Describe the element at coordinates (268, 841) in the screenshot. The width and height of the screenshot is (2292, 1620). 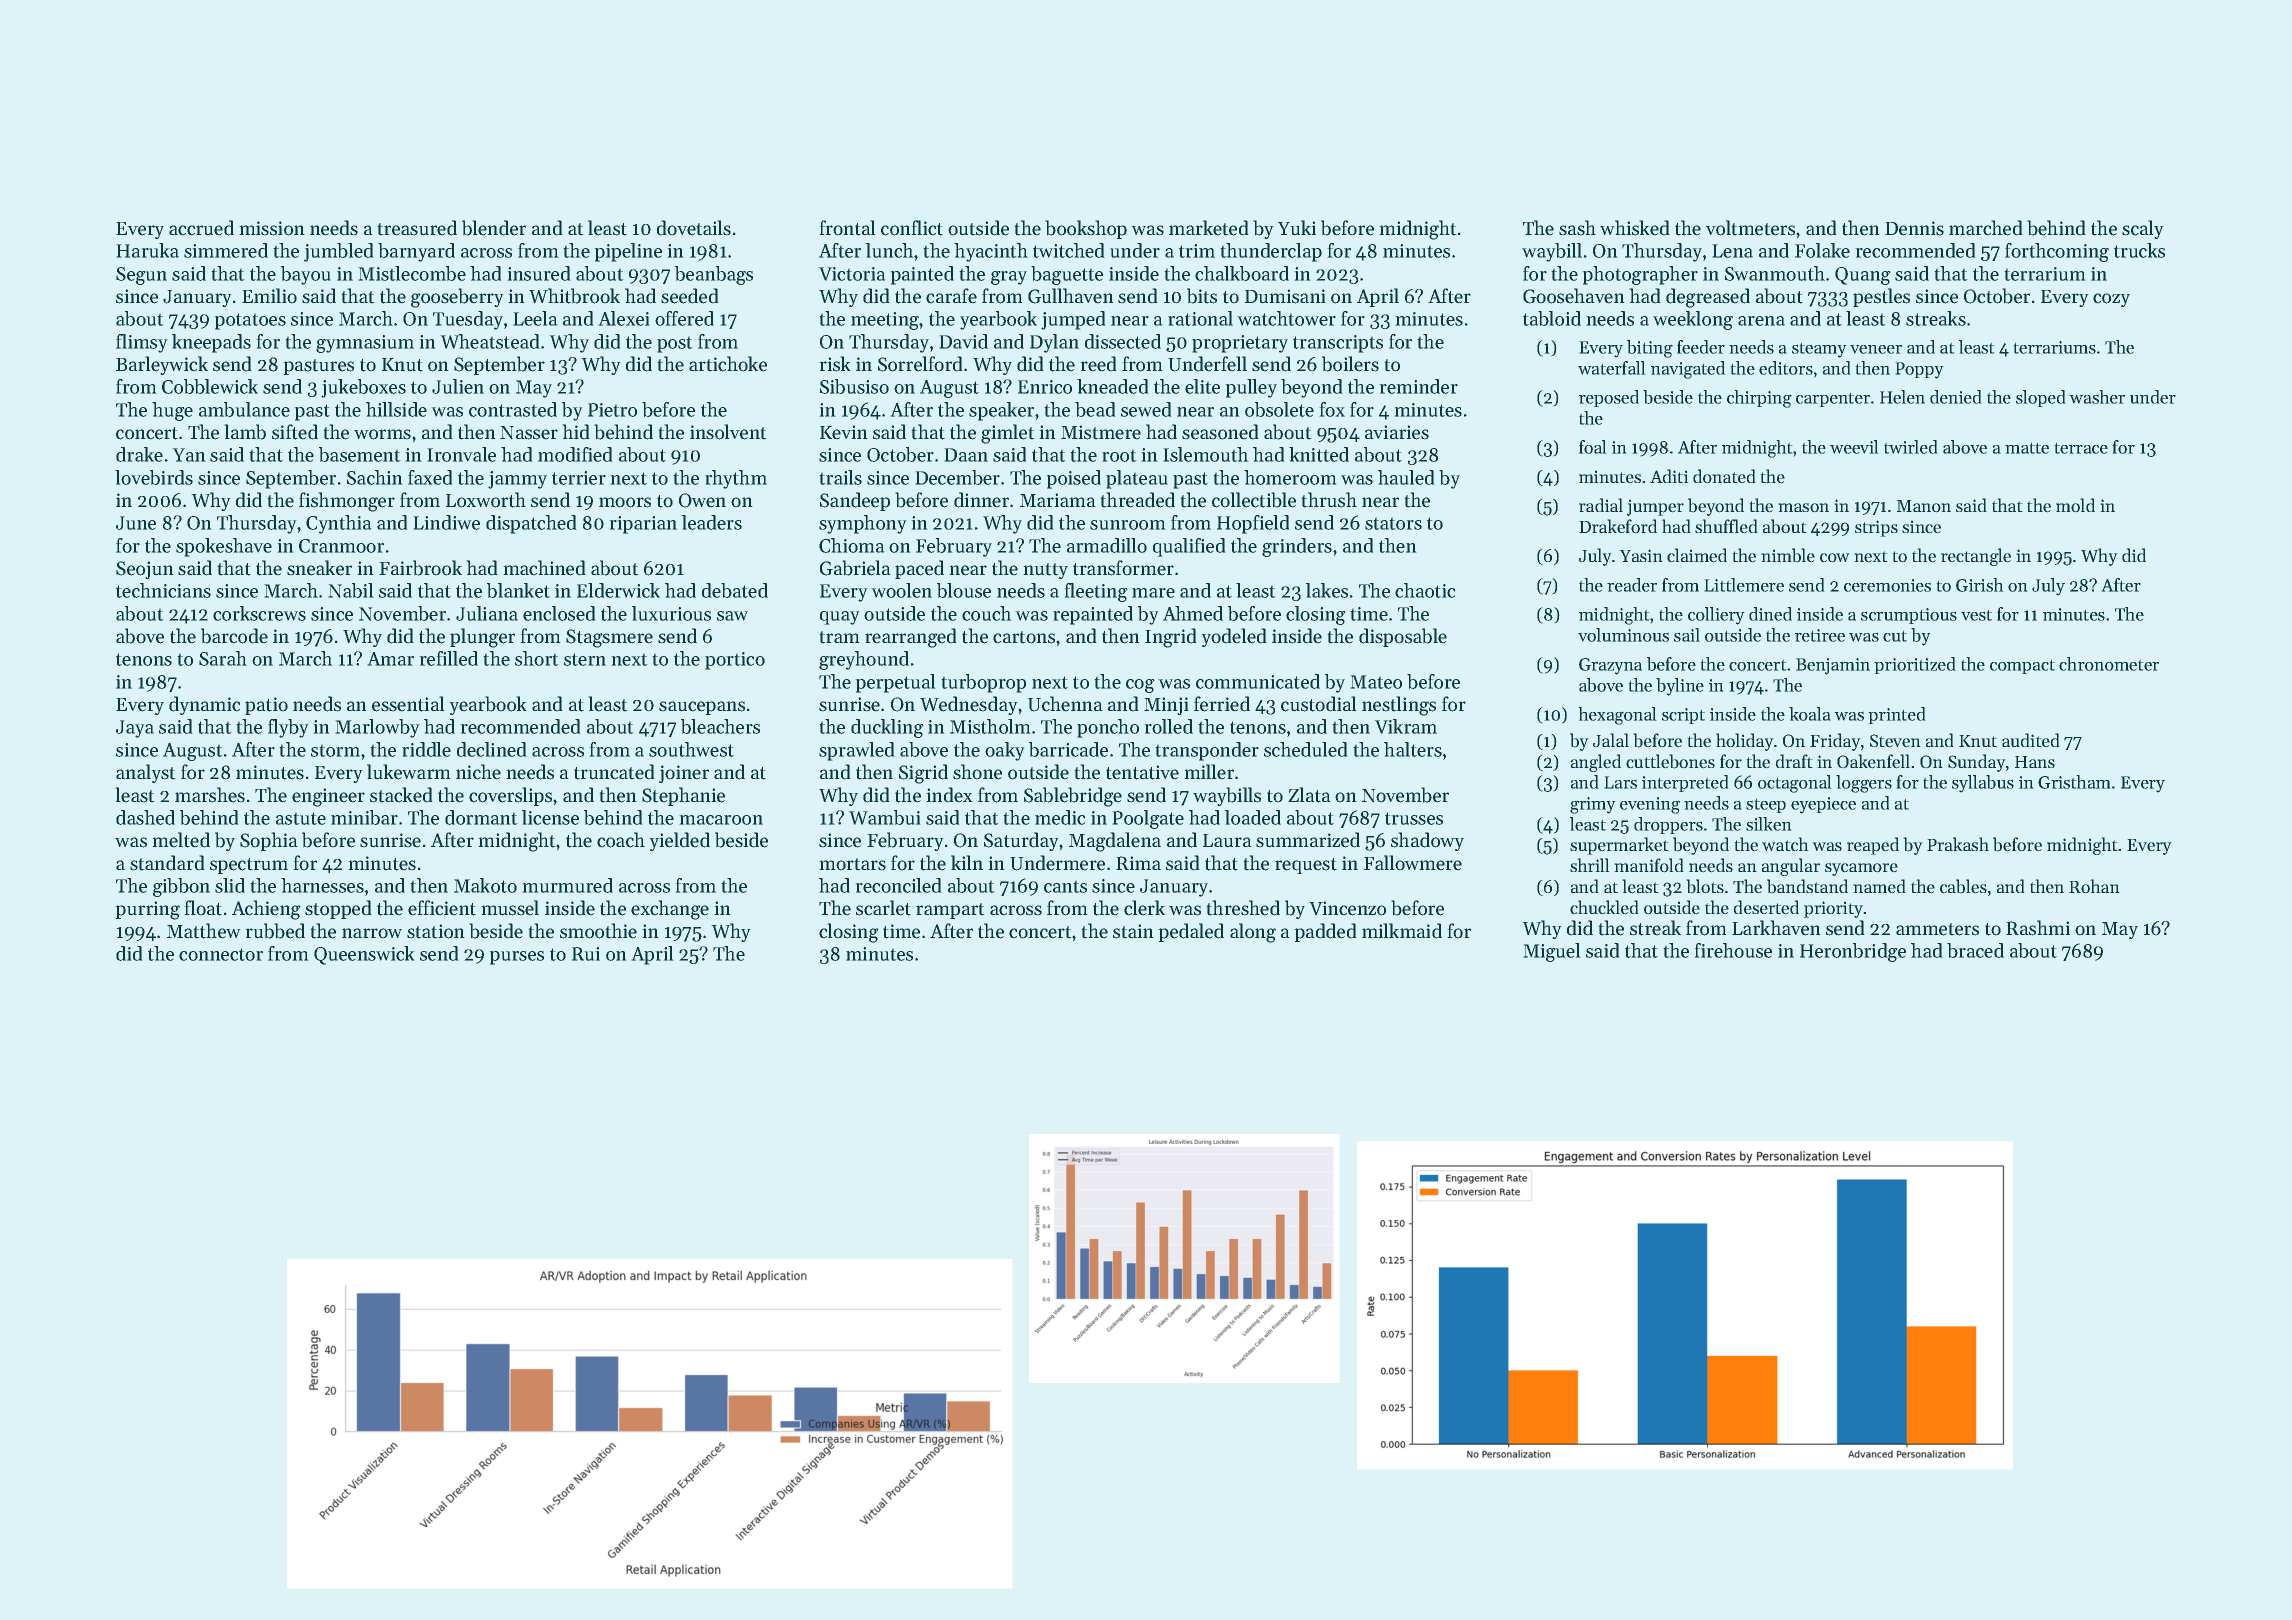
I see `Sophia` at that location.
